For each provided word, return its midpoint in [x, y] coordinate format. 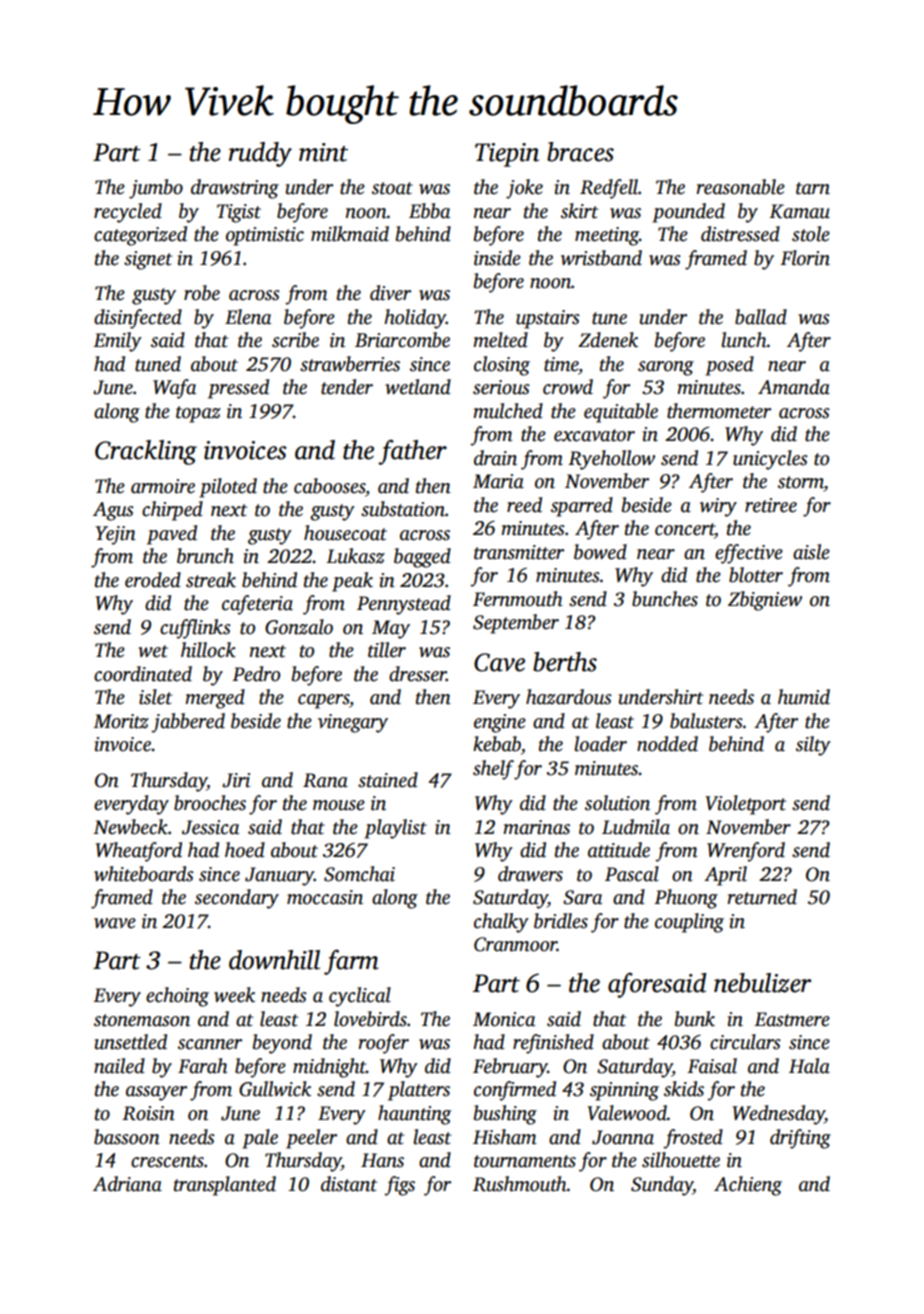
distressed [740, 234]
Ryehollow [611, 460]
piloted [228, 488]
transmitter [519, 552]
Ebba [429, 211]
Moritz [121, 721]
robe [202, 293]
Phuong [686, 899]
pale [260, 1139]
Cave [499, 662]
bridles [561, 921]
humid [804, 697]
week [234, 995]
